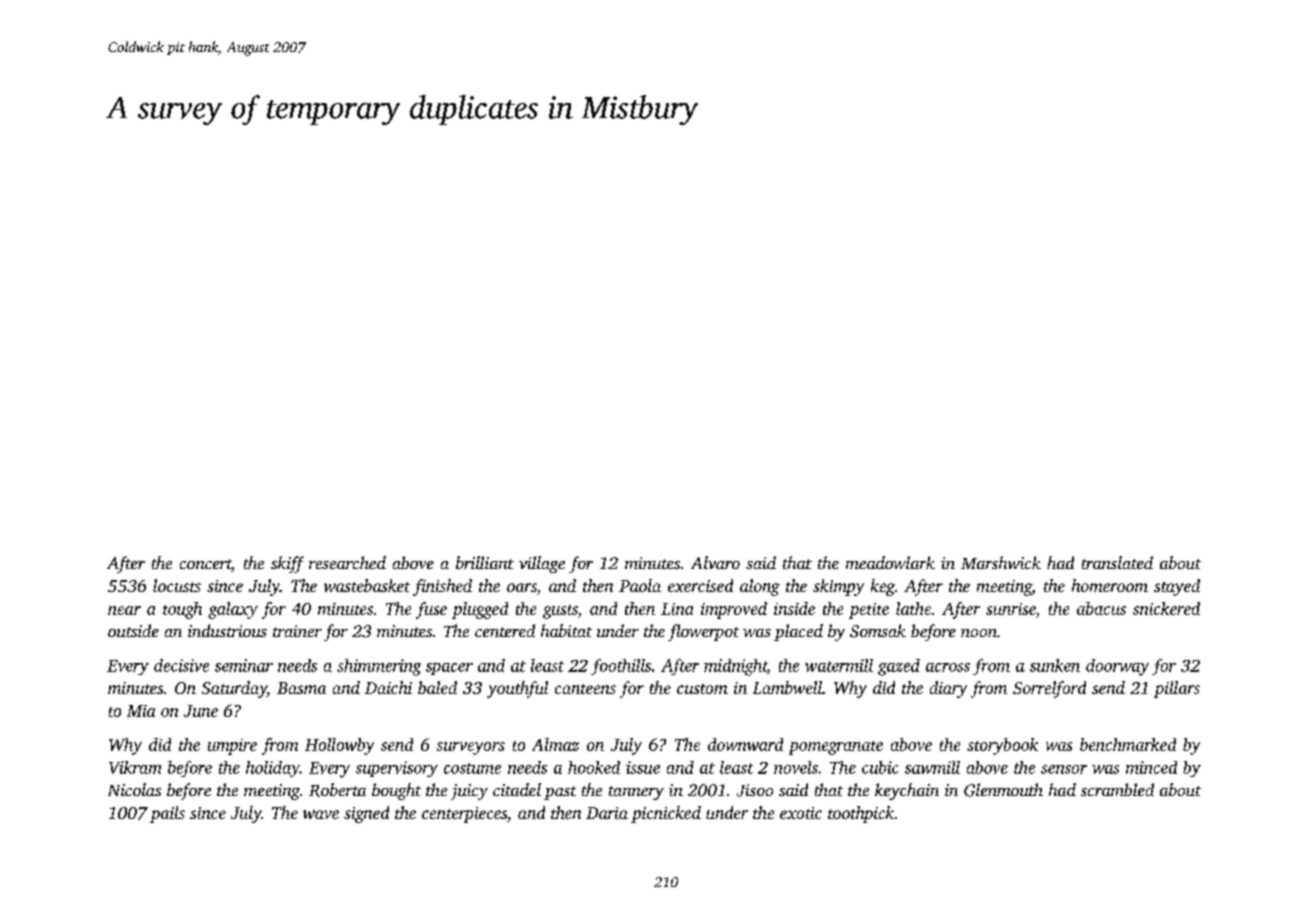 The width and height of the screenshot is (1308, 924). Describe the element at coordinates (167, 814) in the screenshot. I see `pails` at that location.
